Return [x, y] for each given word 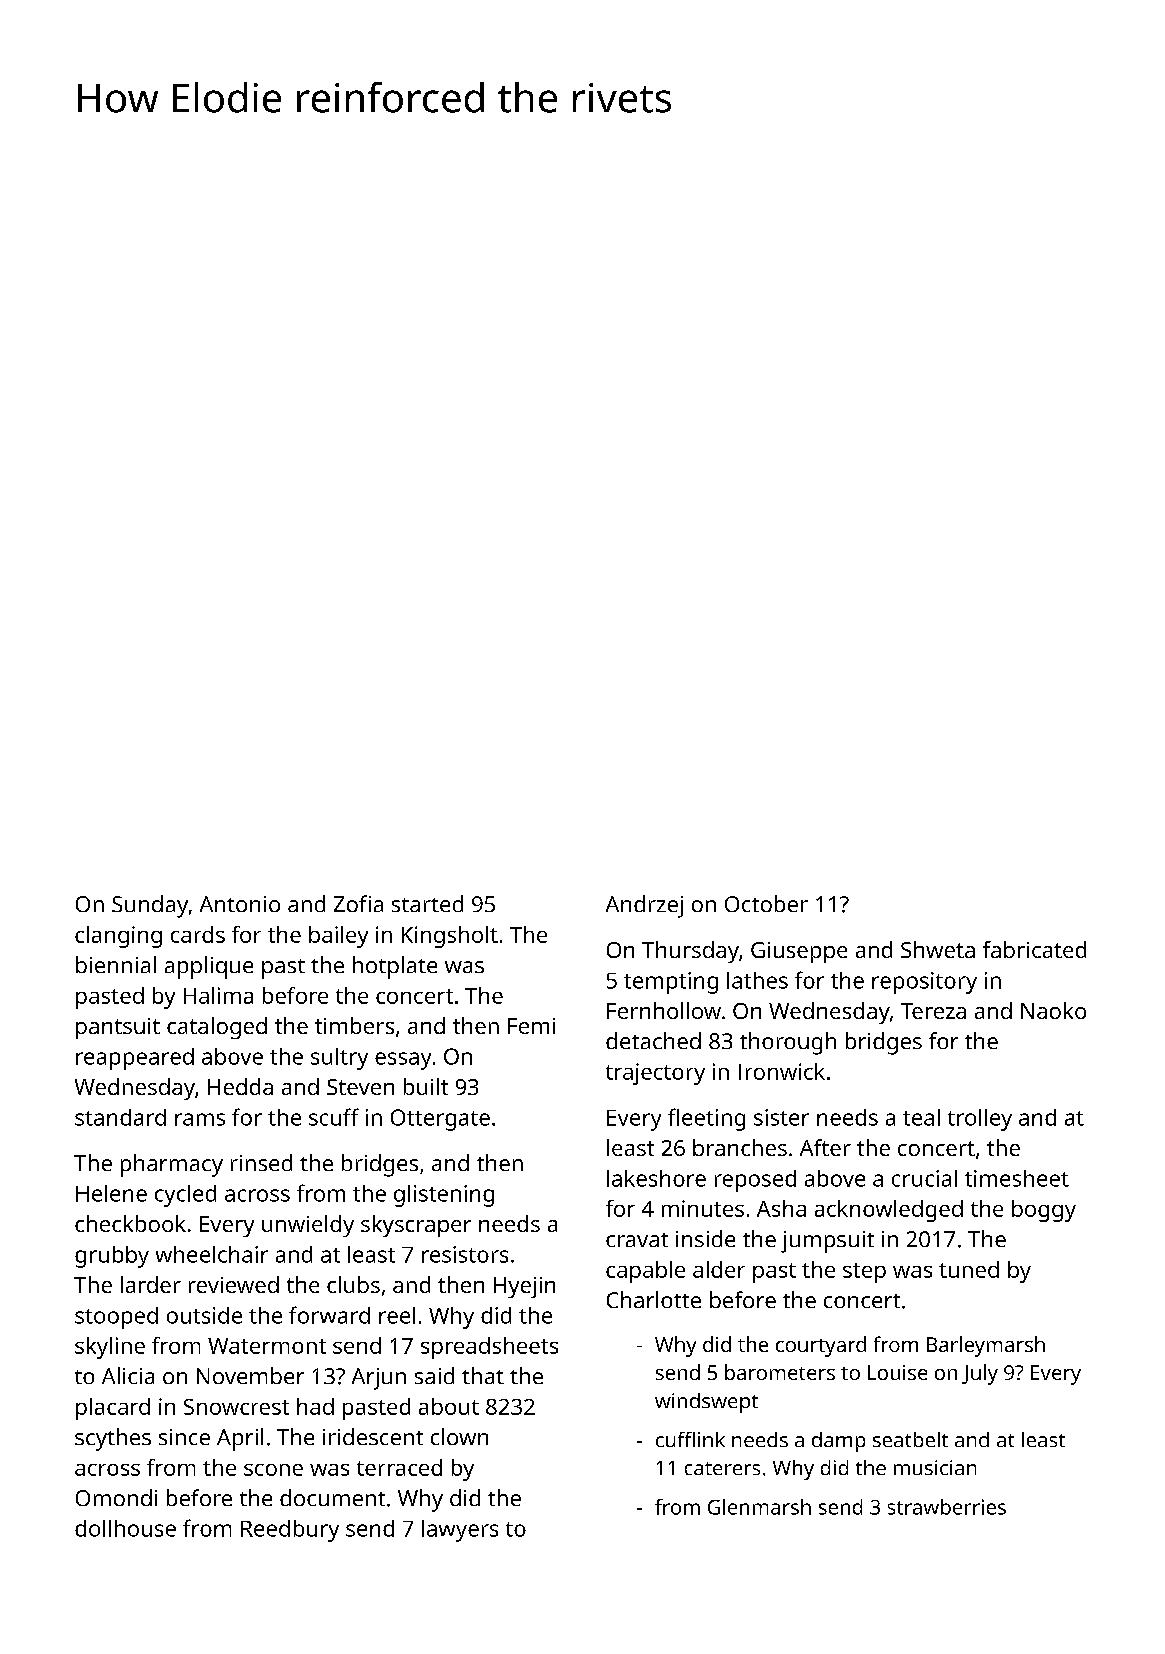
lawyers [460, 1531]
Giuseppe [799, 952]
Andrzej [644, 906]
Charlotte [654, 1299]
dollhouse [125, 1528]
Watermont [267, 1346]
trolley [980, 1120]
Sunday [150, 906]
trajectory [655, 1074]
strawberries [947, 1507]
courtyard [821, 1346]
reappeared [135, 1059]
